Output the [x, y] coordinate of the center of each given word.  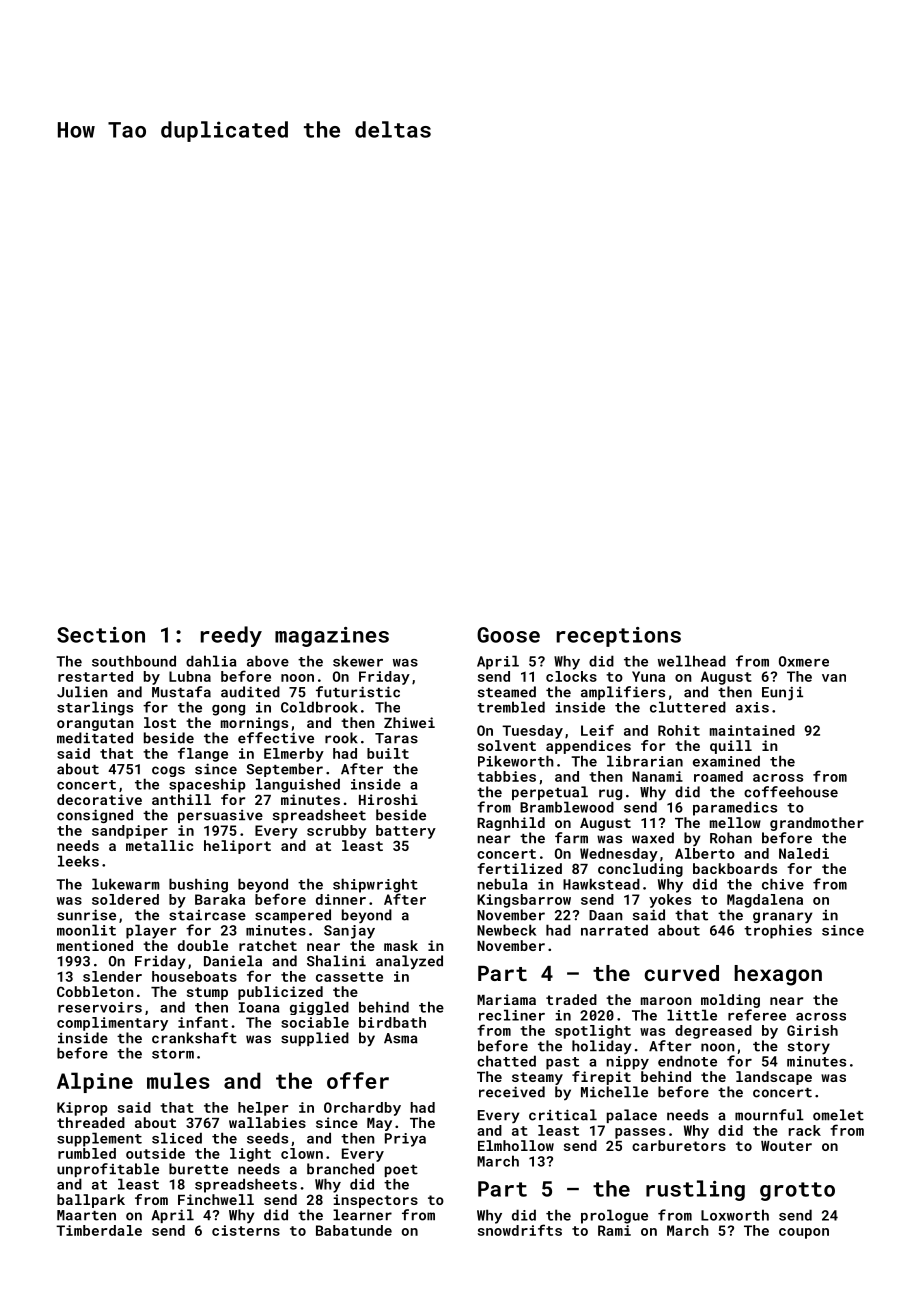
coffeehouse [791, 792]
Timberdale [99, 1230]
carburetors [679, 1145]
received [512, 1092]
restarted [95, 676]
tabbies [506, 776]
